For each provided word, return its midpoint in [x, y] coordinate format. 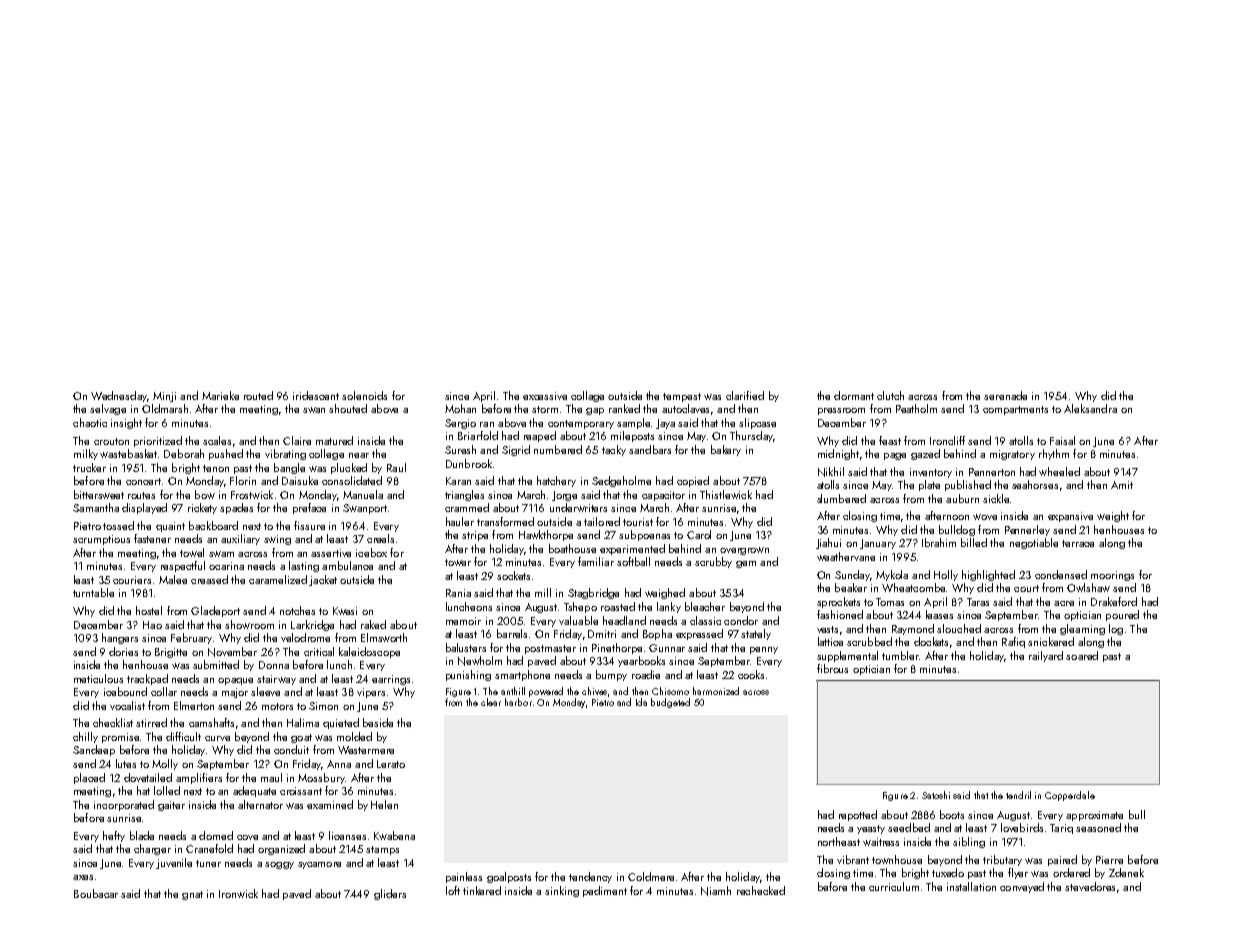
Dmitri [602, 634]
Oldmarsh [165, 408]
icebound [125, 691]
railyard [1046, 656]
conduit [291, 749]
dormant [854, 395]
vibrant [853, 859]
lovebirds [1022, 827]
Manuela [363, 494]
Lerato [391, 764]
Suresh [460, 449]
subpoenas [644, 535]
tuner [208, 863]
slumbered [841, 498]
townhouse [897, 859]
